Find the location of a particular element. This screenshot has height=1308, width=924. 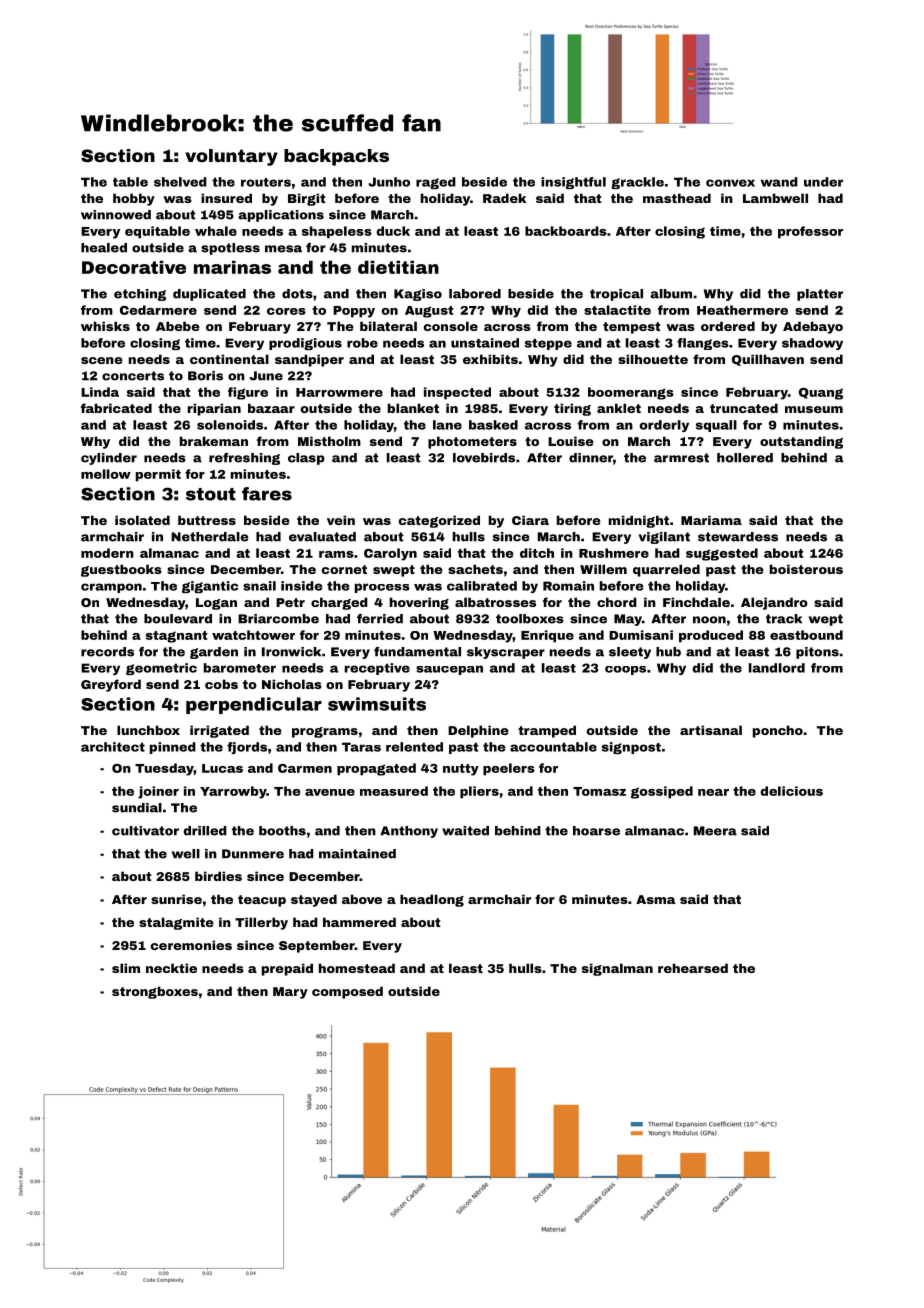

stewardess is located at coordinates (738, 537).
